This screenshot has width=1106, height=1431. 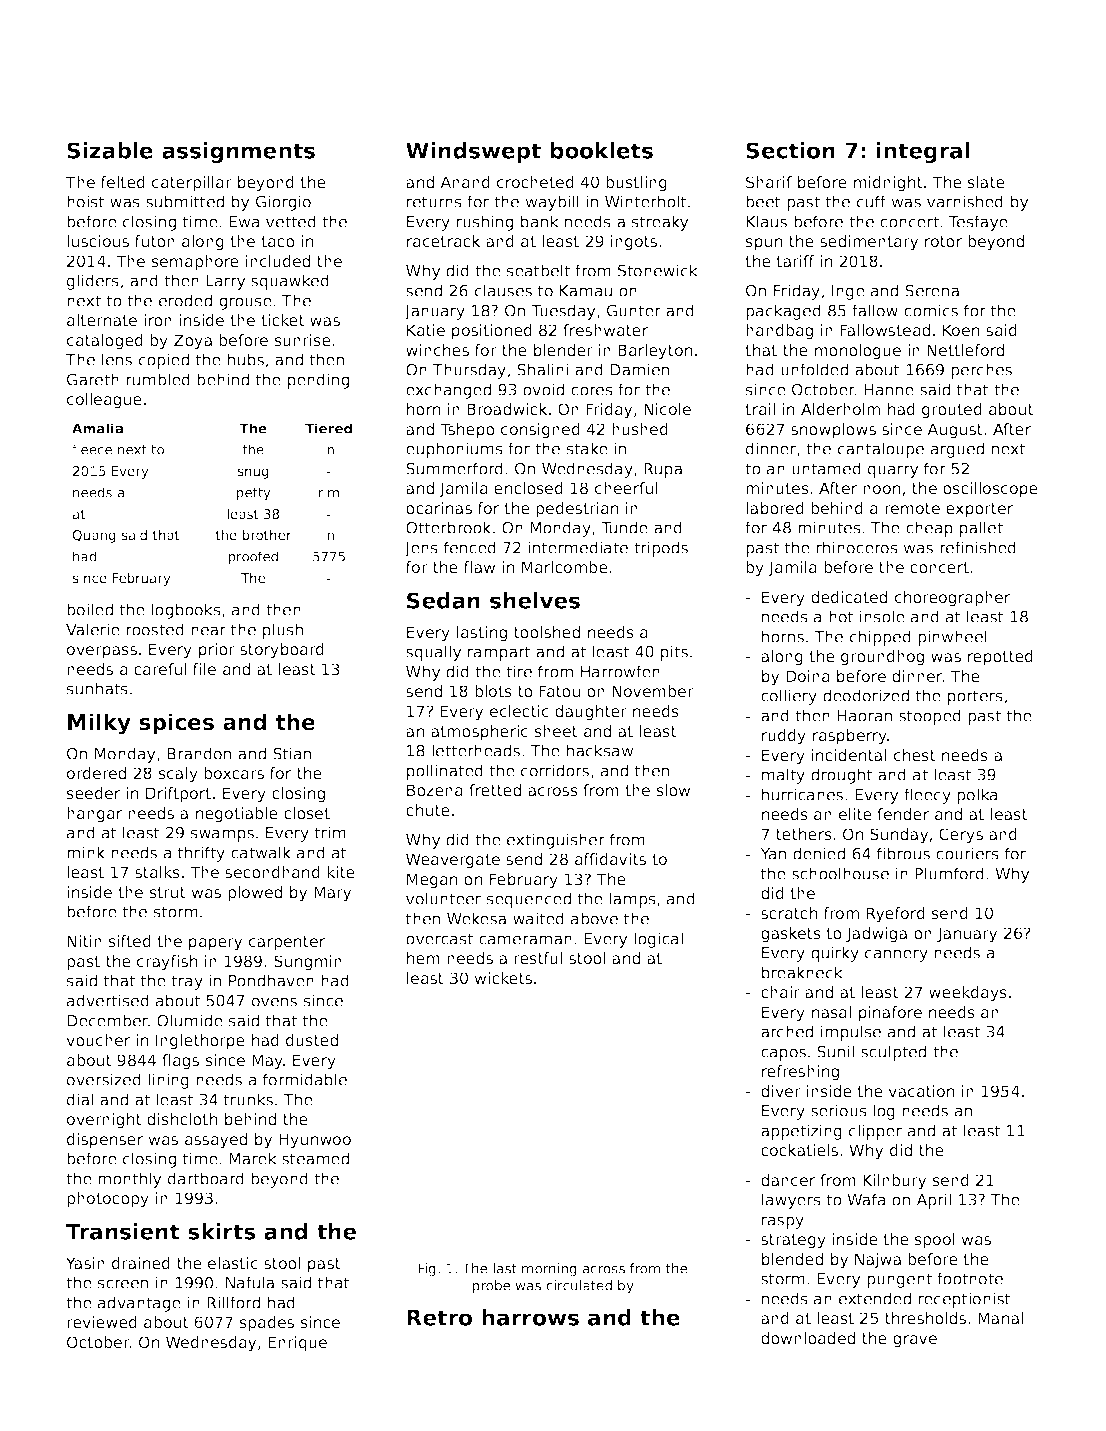 What do you see at coordinates (915, 755) in the screenshot?
I see `chest` at bounding box center [915, 755].
